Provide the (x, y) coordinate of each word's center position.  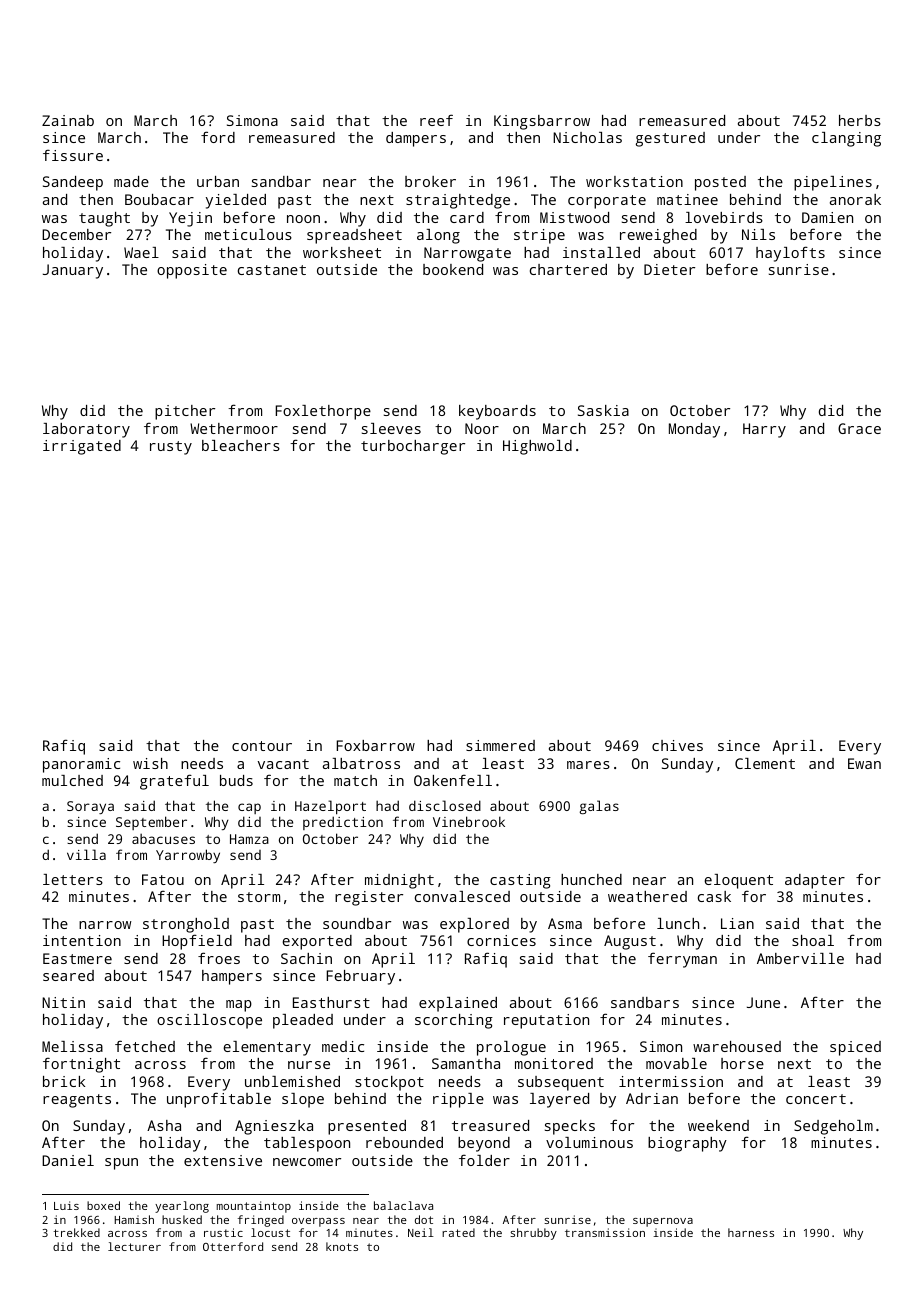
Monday (694, 430)
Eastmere (77, 958)
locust (270, 1232)
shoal (813, 940)
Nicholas (587, 137)
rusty (171, 448)
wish (150, 763)
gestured (670, 139)
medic (343, 1046)
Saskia (603, 410)
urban (218, 181)
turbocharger (413, 447)
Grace (859, 428)
